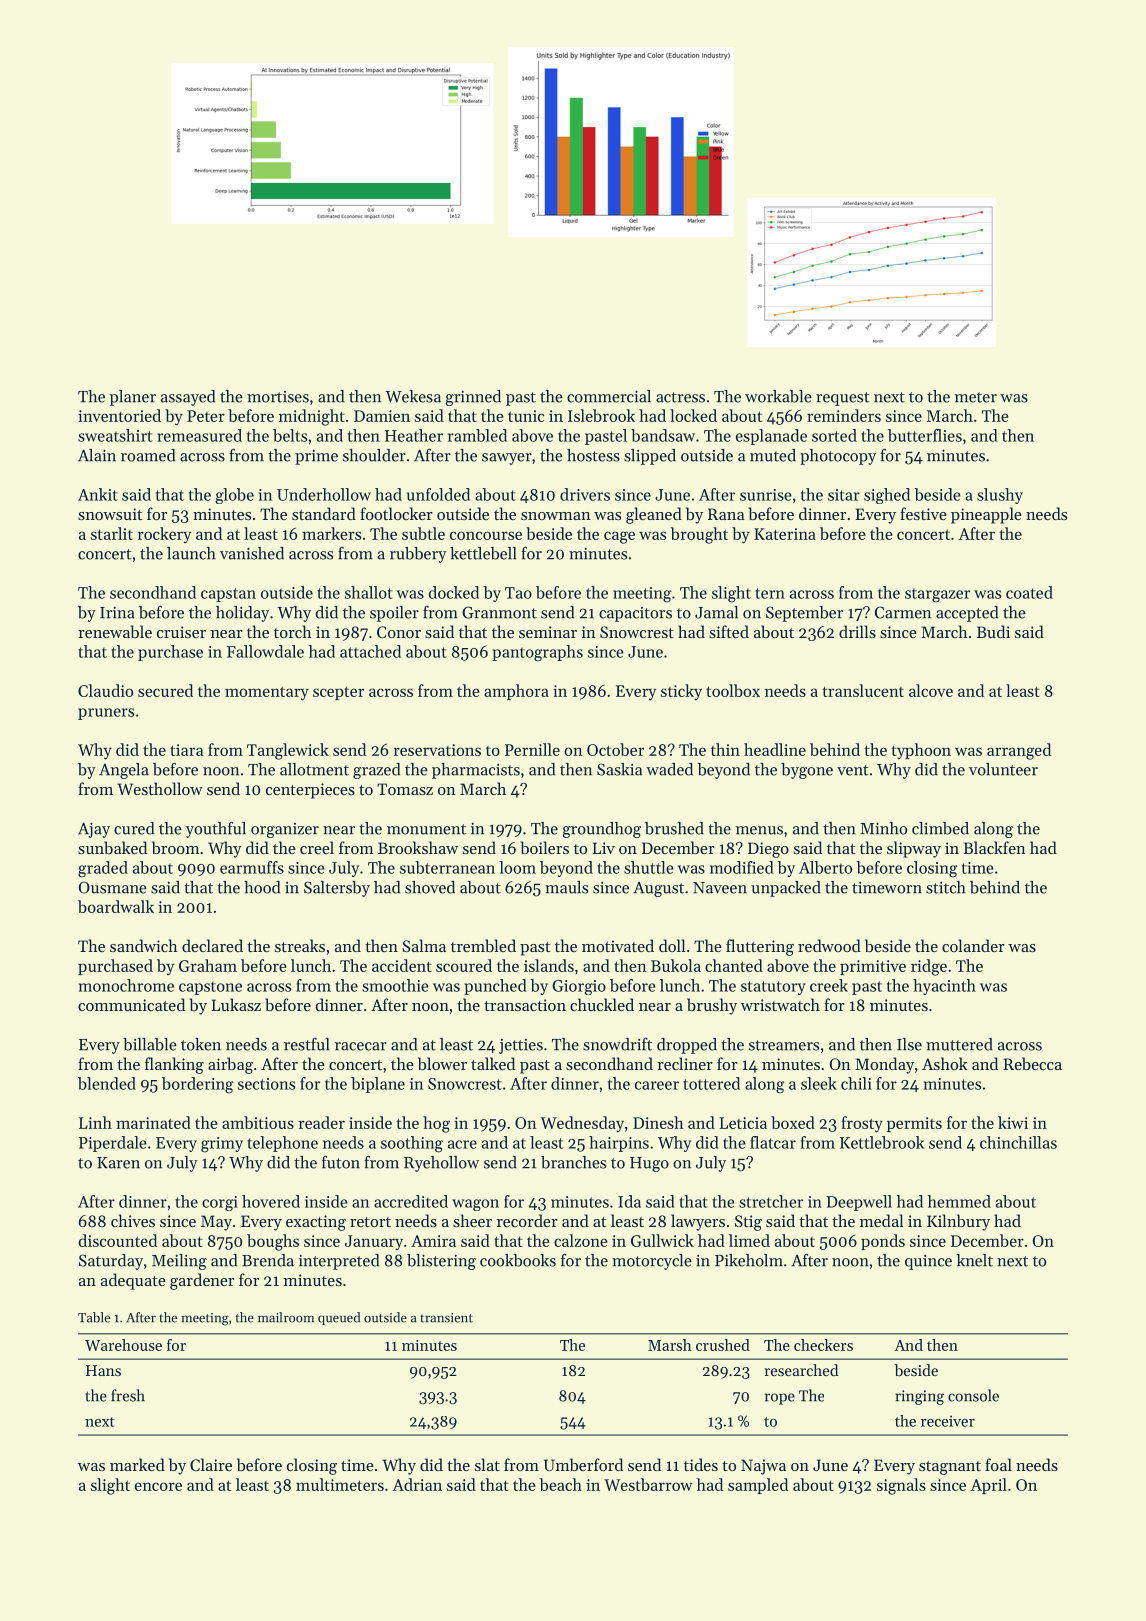  What do you see at coordinates (1032, 1063) in the screenshot?
I see `Rebecca` at bounding box center [1032, 1063].
